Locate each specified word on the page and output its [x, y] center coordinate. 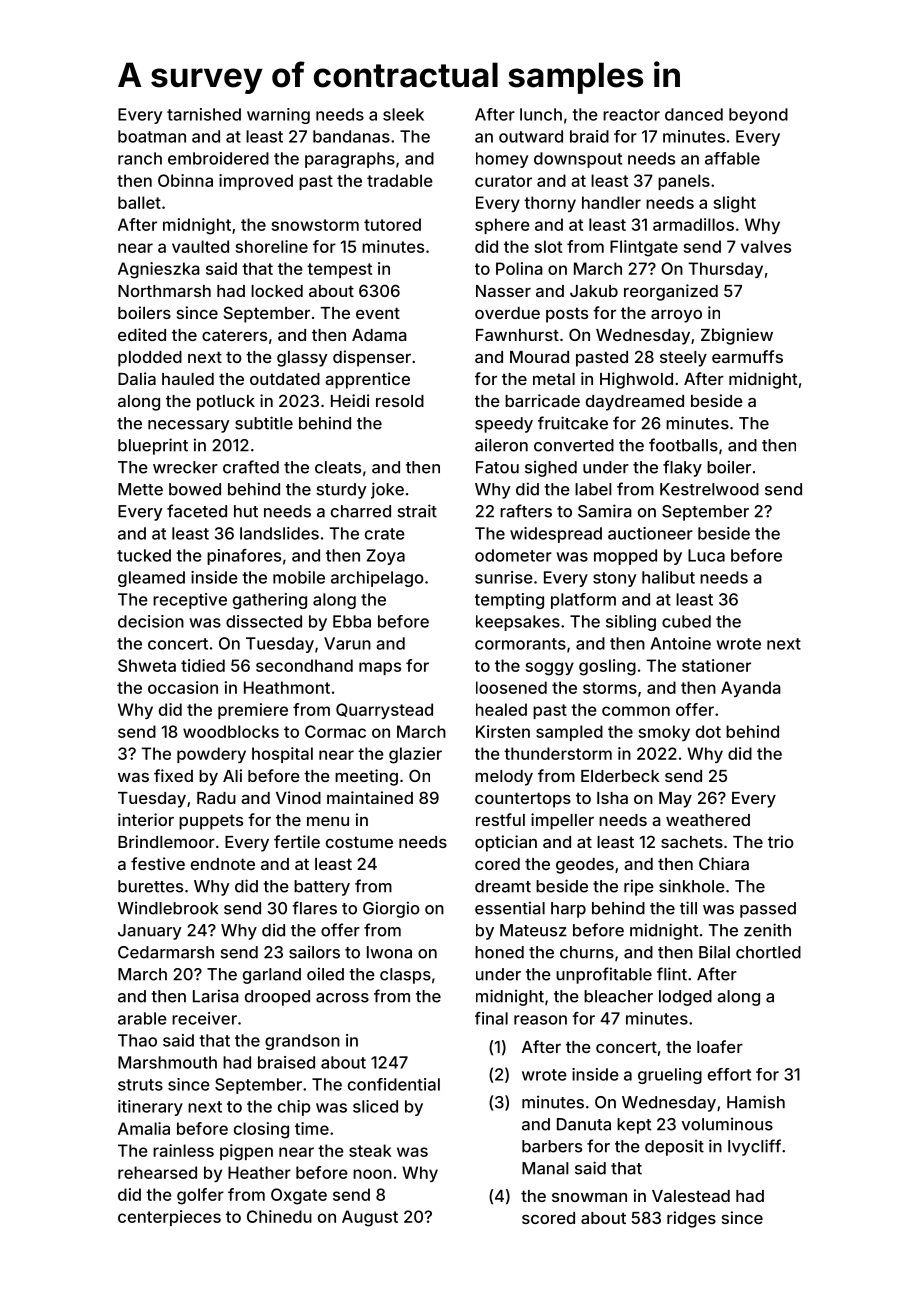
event [378, 313]
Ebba [352, 621]
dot [708, 731]
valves [766, 246]
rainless [183, 1150]
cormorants [520, 644]
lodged [685, 998]
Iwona [389, 952]
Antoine [681, 643]
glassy [302, 359]
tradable [400, 180]
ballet [139, 202]
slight [735, 204]
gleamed [151, 579]
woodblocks [231, 731]
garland [272, 976]
